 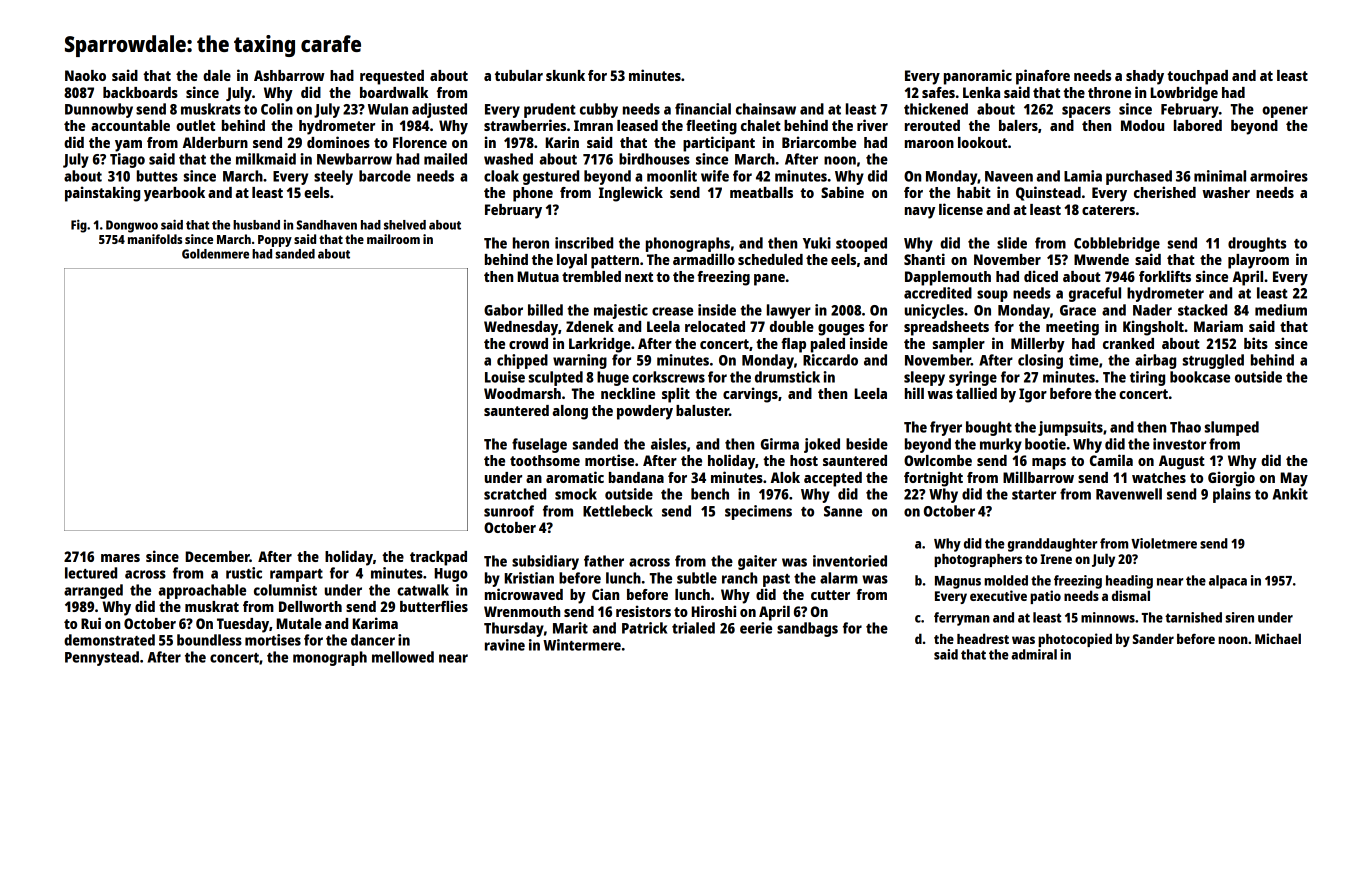 What do you see at coordinates (522, 393) in the page?
I see `Woodmarsh` at bounding box center [522, 393].
